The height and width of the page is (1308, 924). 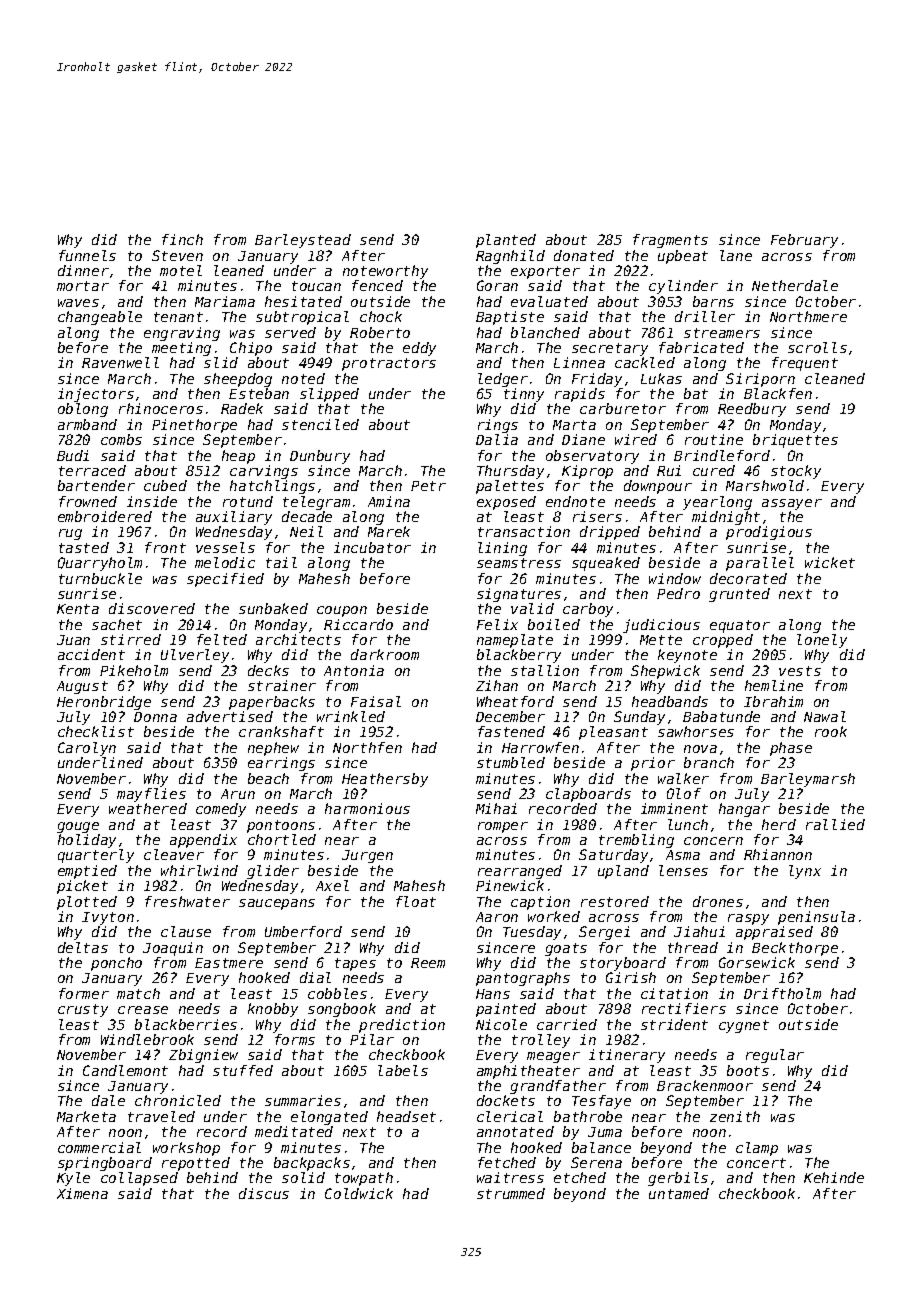 What do you see at coordinates (683, 870) in the page?
I see `lenses` at bounding box center [683, 870].
